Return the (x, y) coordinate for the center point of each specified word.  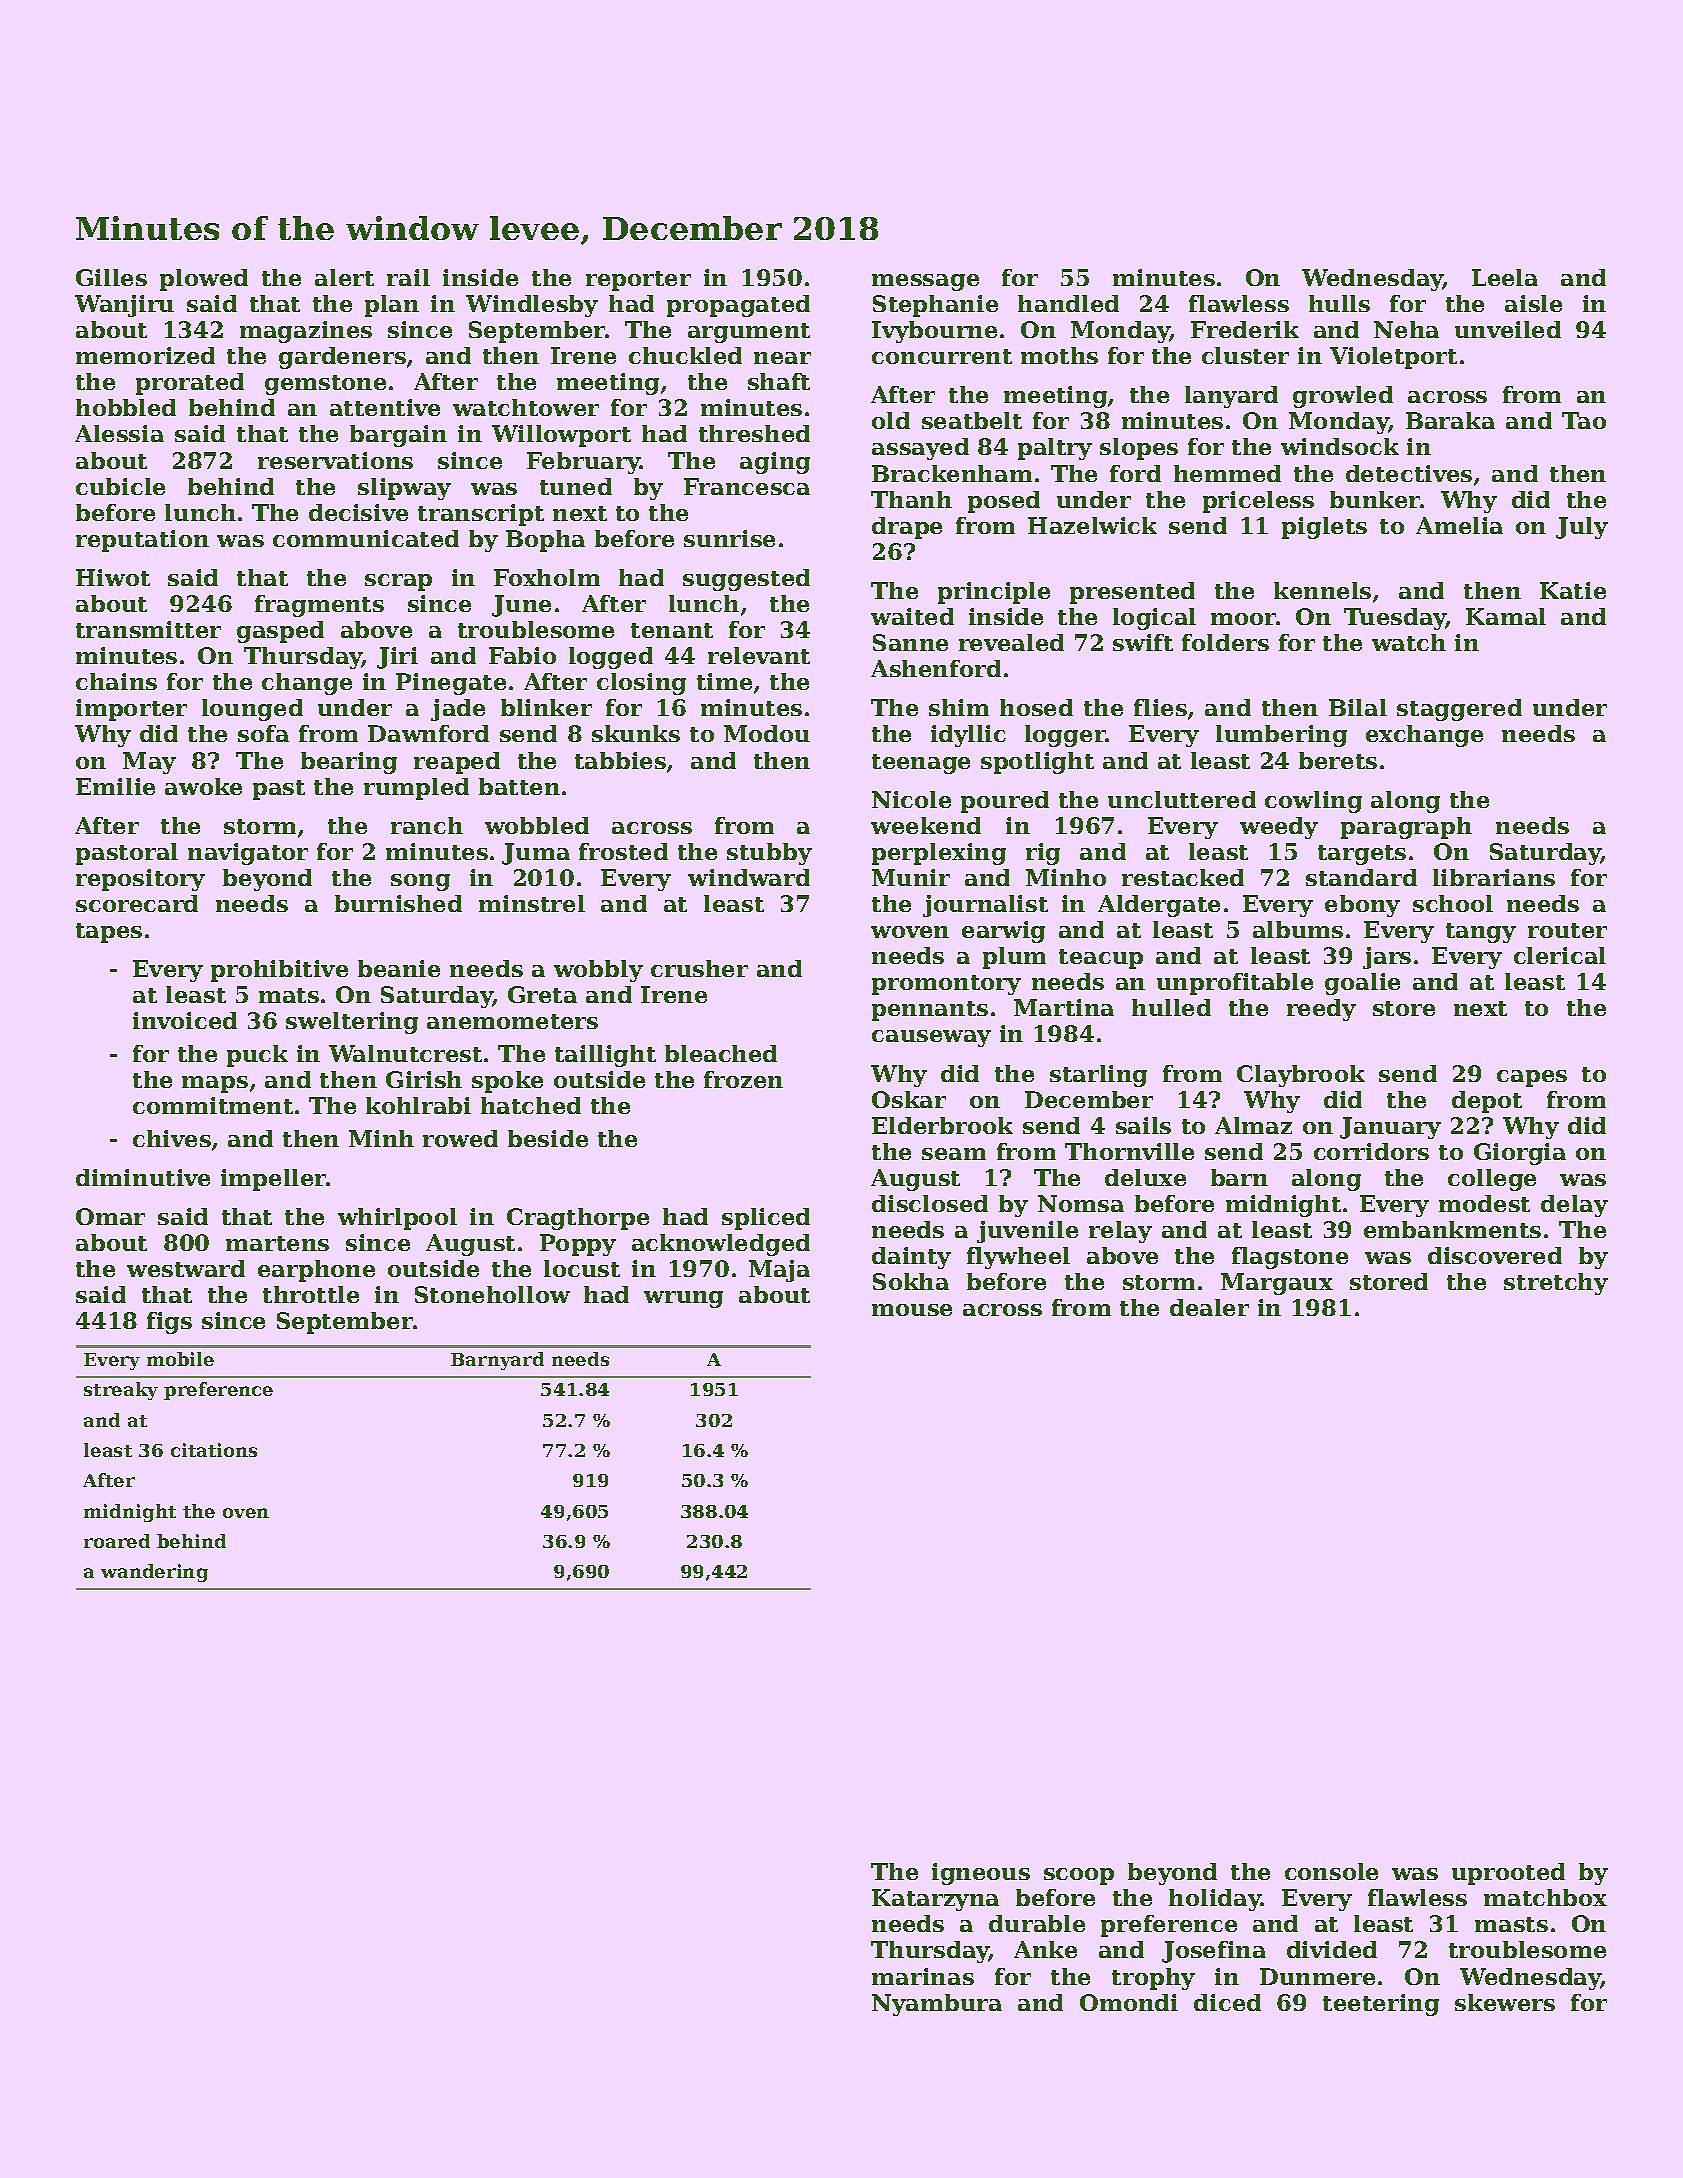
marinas (923, 1976)
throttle (311, 1294)
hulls (1339, 303)
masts (1511, 1924)
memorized (145, 355)
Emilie (115, 786)
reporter (638, 281)
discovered (1495, 1255)
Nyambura (937, 2005)
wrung (683, 1299)
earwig (1003, 932)
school (1453, 903)
